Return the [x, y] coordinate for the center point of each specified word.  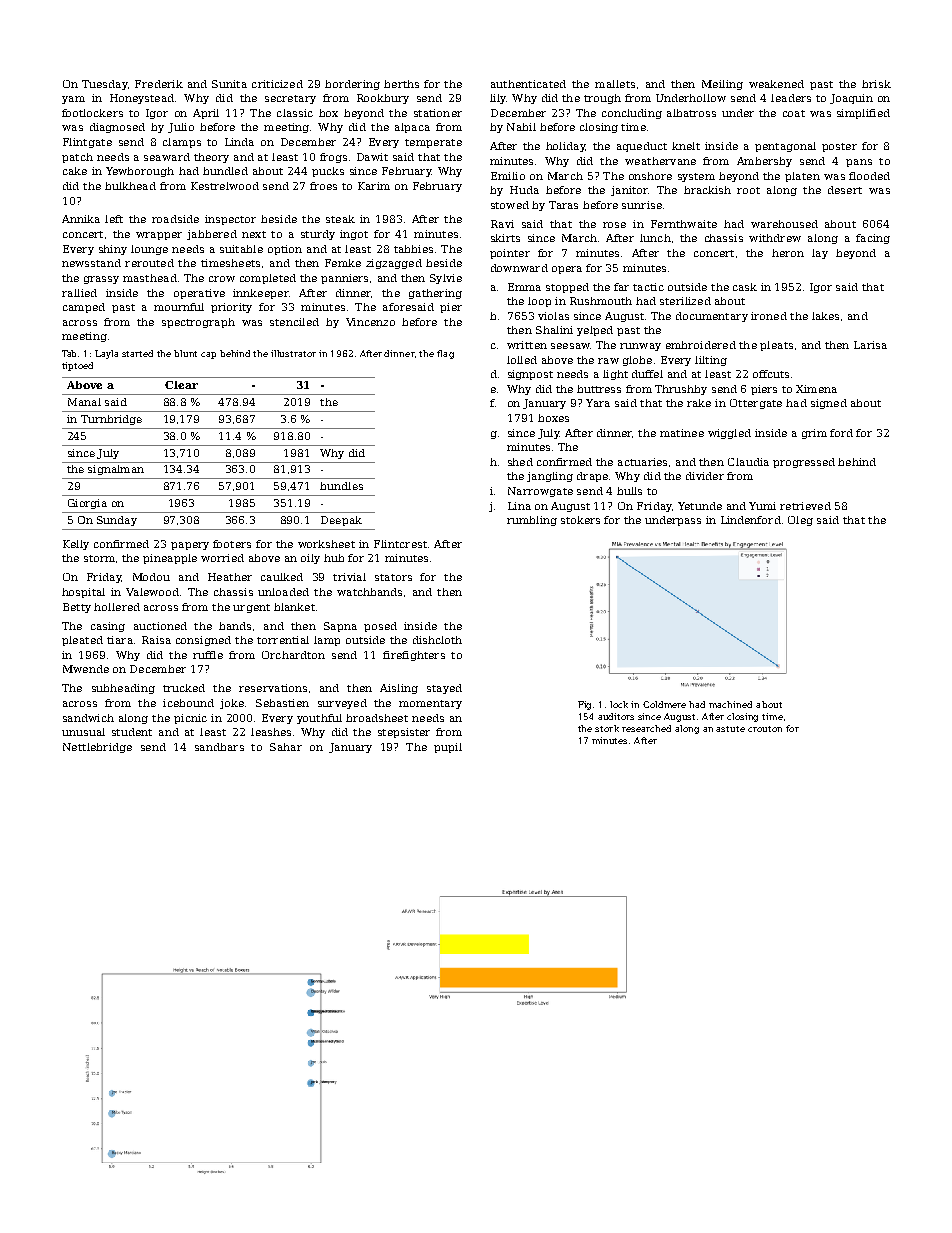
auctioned [160, 626]
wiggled [729, 434]
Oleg [800, 521]
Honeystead [142, 99]
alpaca [412, 128]
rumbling [532, 521]
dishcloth [437, 640]
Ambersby [764, 162]
